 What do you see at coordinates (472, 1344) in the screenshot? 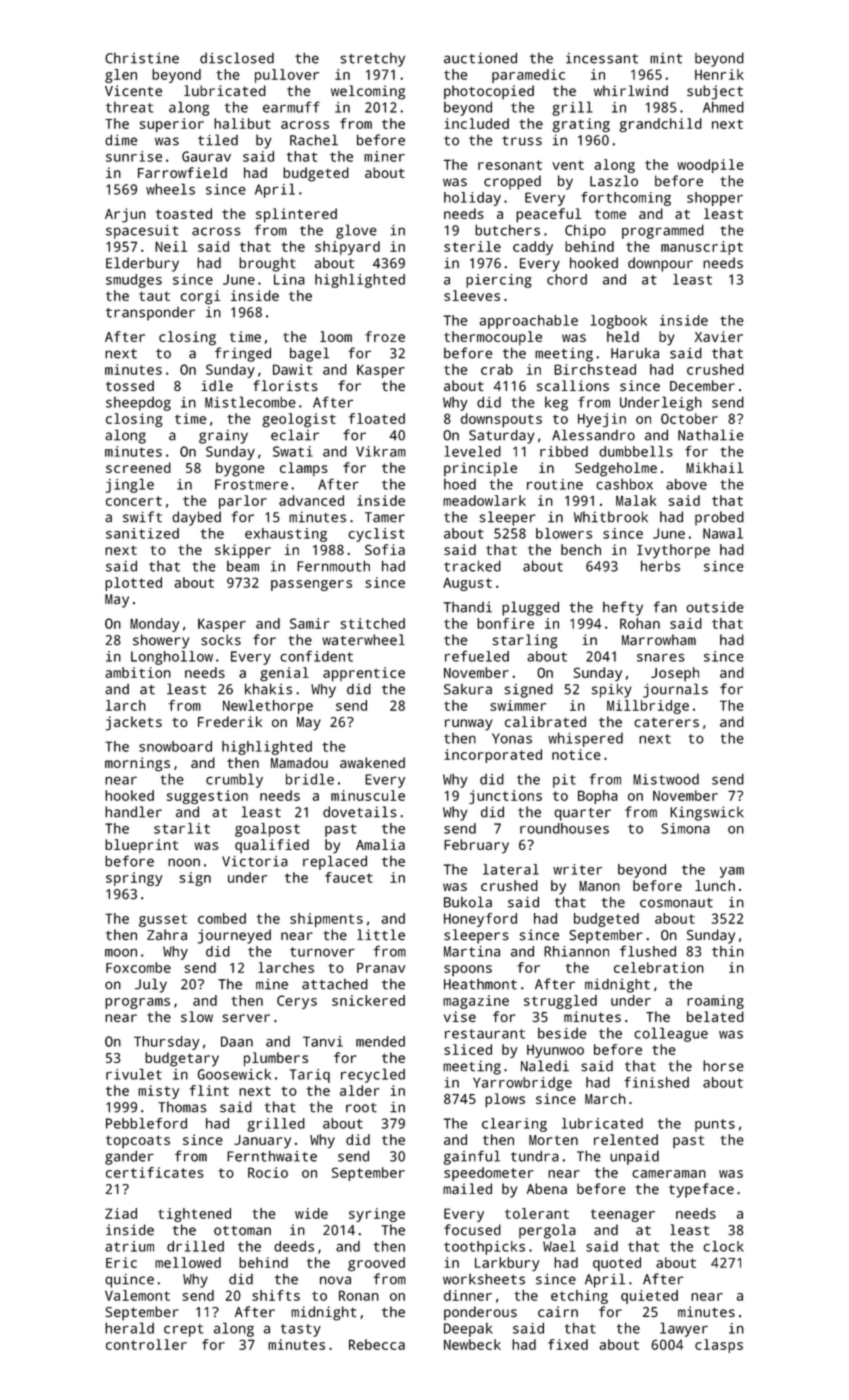
I see `Newbeck` at bounding box center [472, 1344].
